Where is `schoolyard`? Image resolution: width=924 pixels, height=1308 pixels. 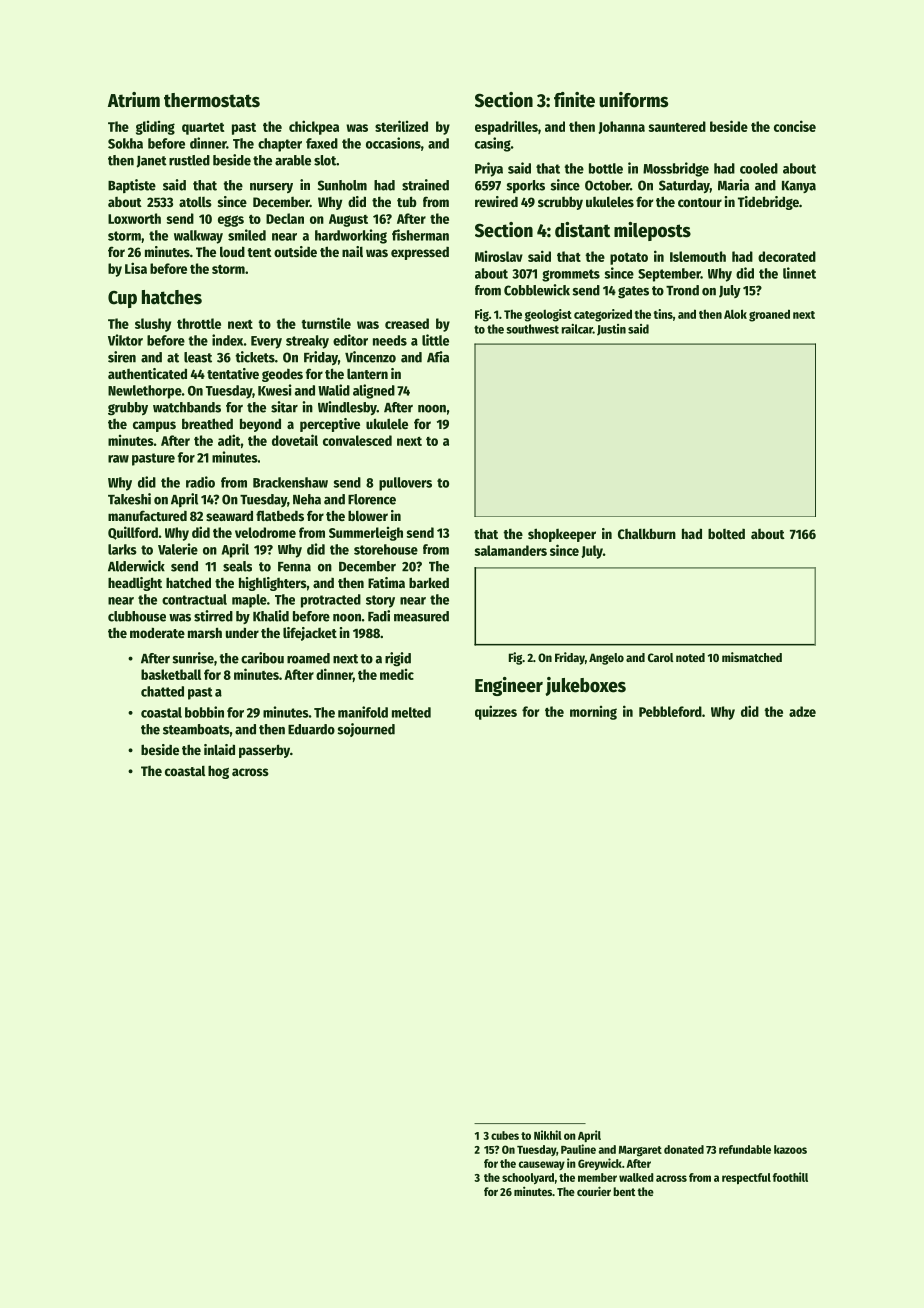 schoolyard is located at coordinates (528, 1178).
